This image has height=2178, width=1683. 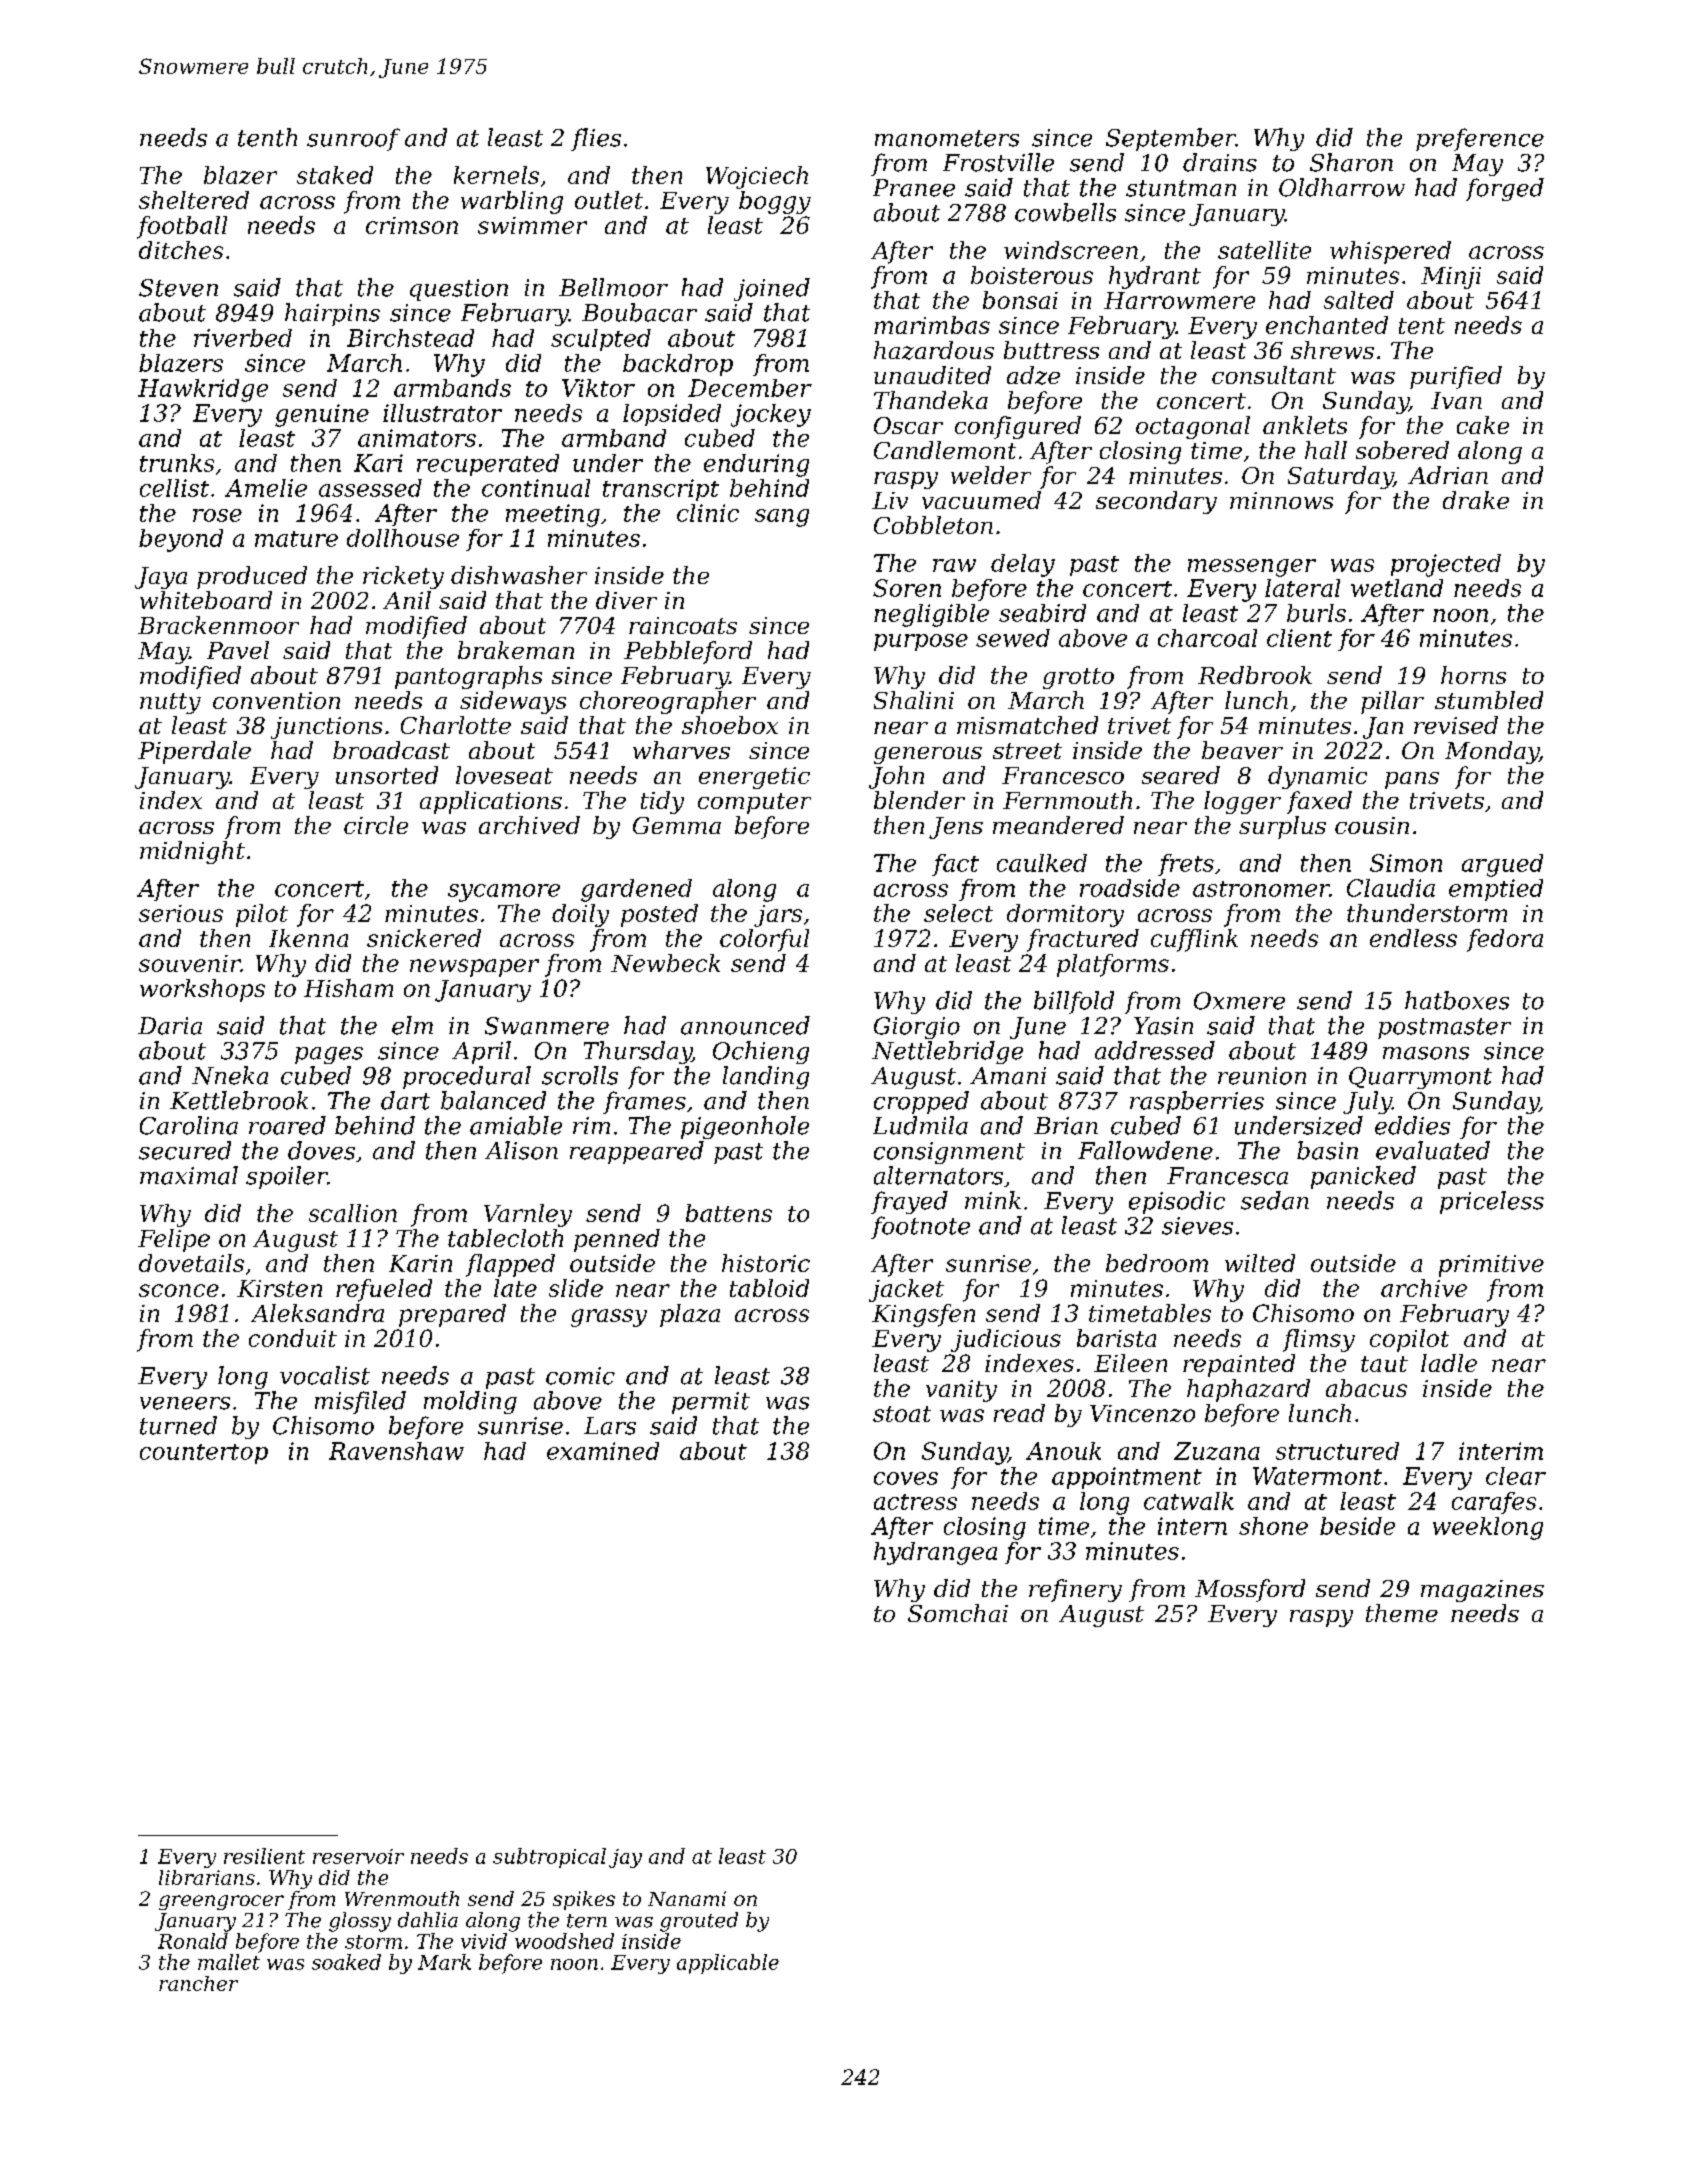 I want to click on clinic, so click(x=708, y=513).
